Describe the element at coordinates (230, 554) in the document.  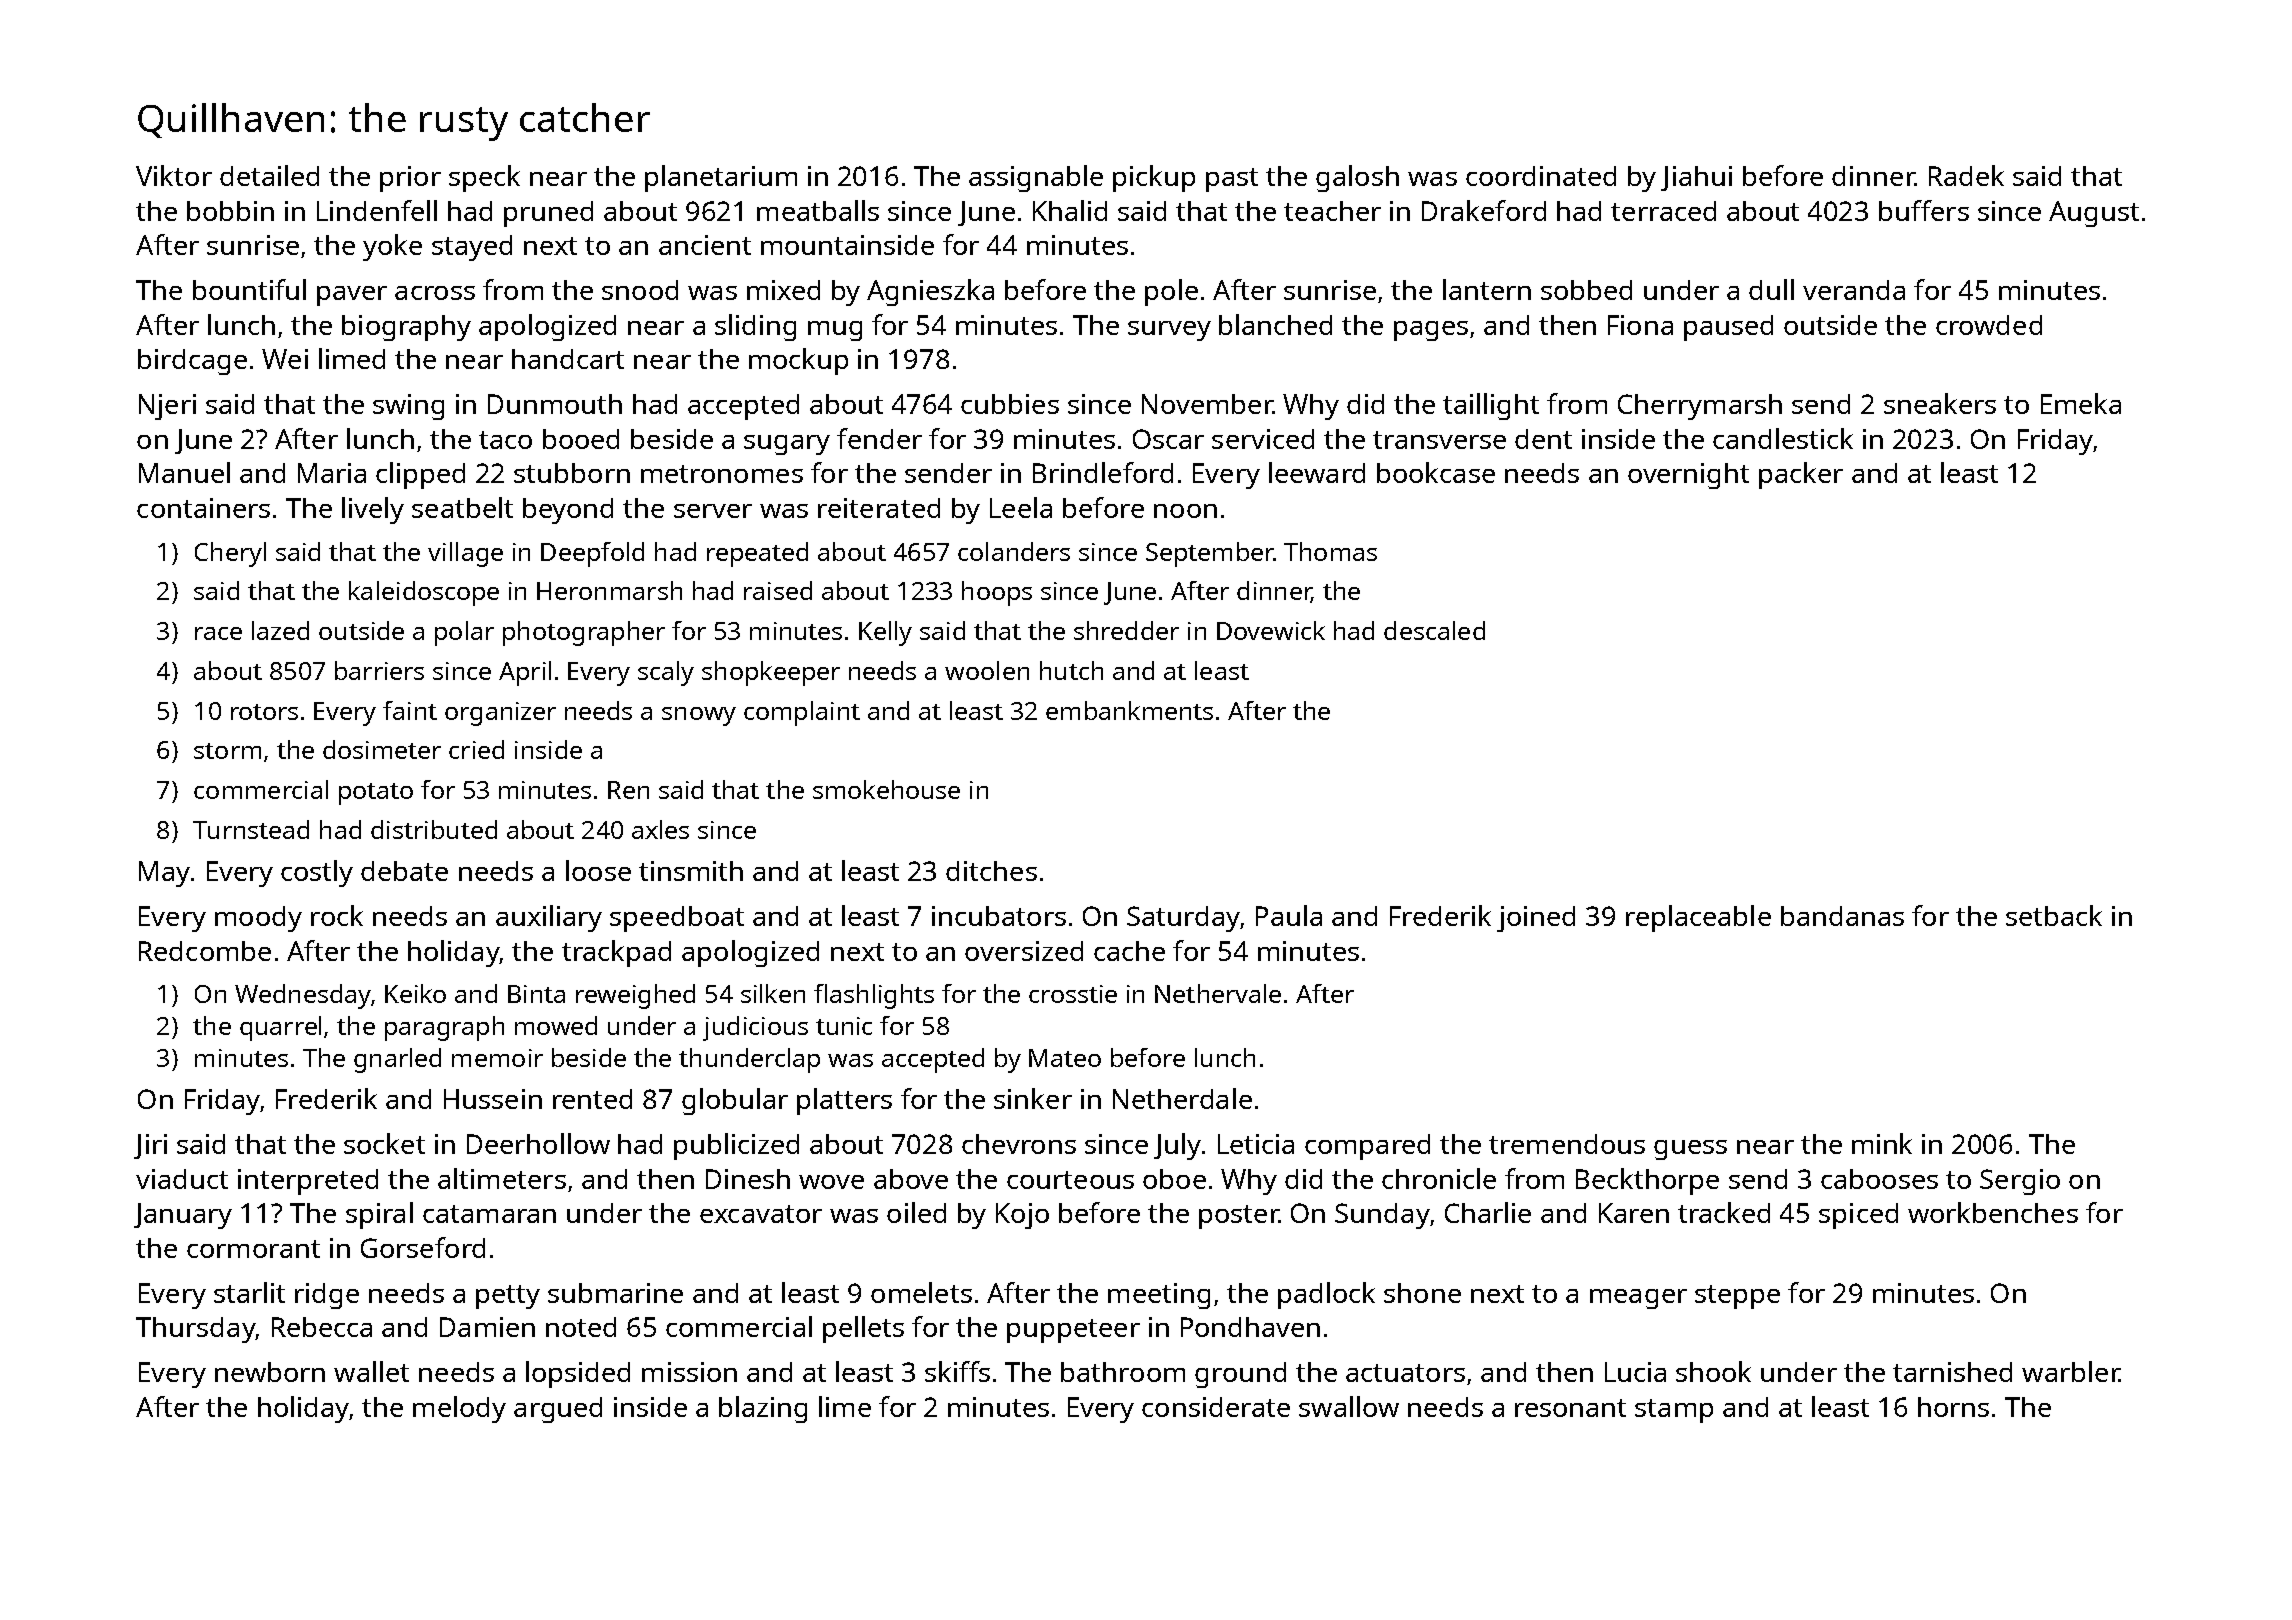
I see `Cheryl` at that location.
